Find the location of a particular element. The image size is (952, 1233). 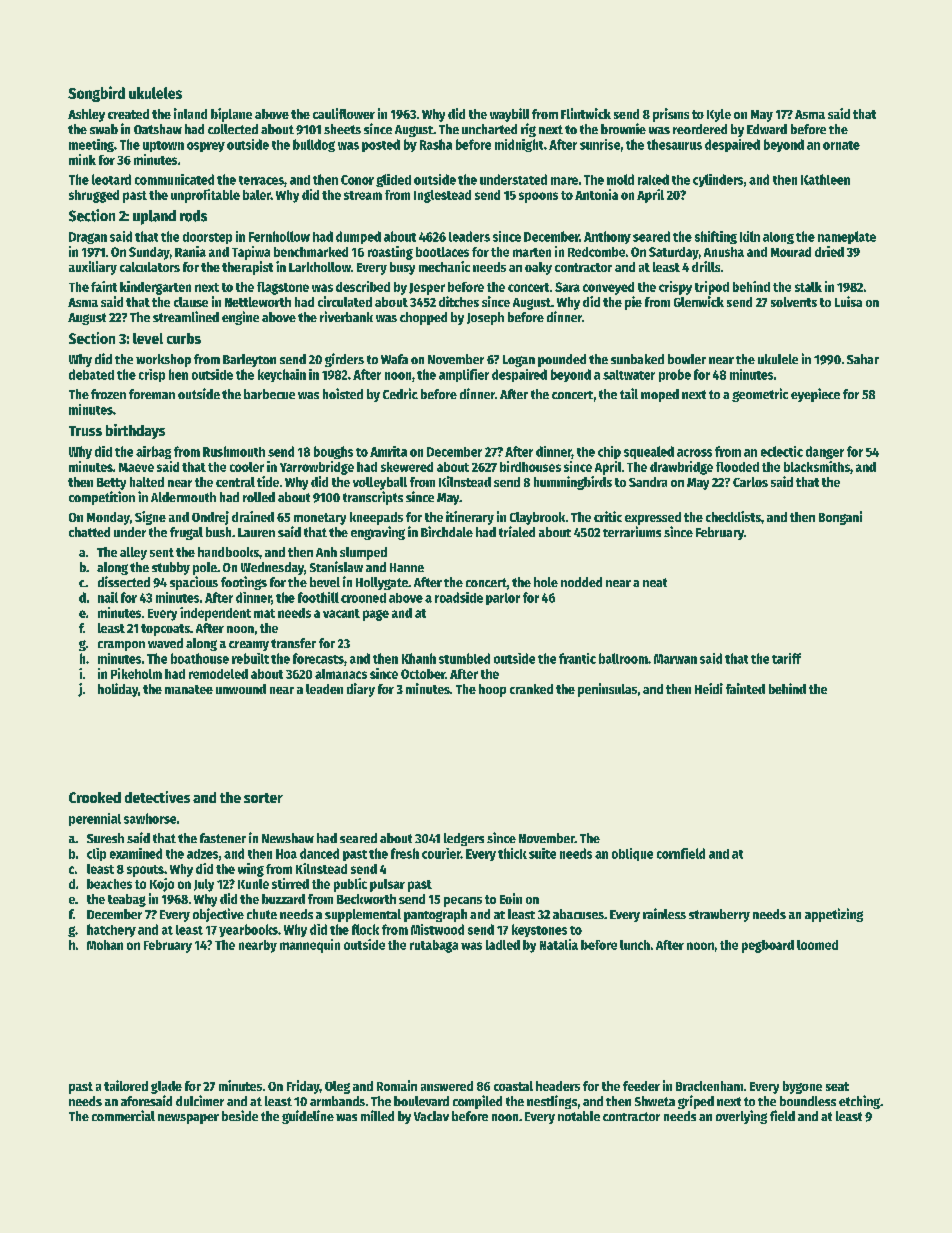

Truss is located at coordinates (85, 431).
